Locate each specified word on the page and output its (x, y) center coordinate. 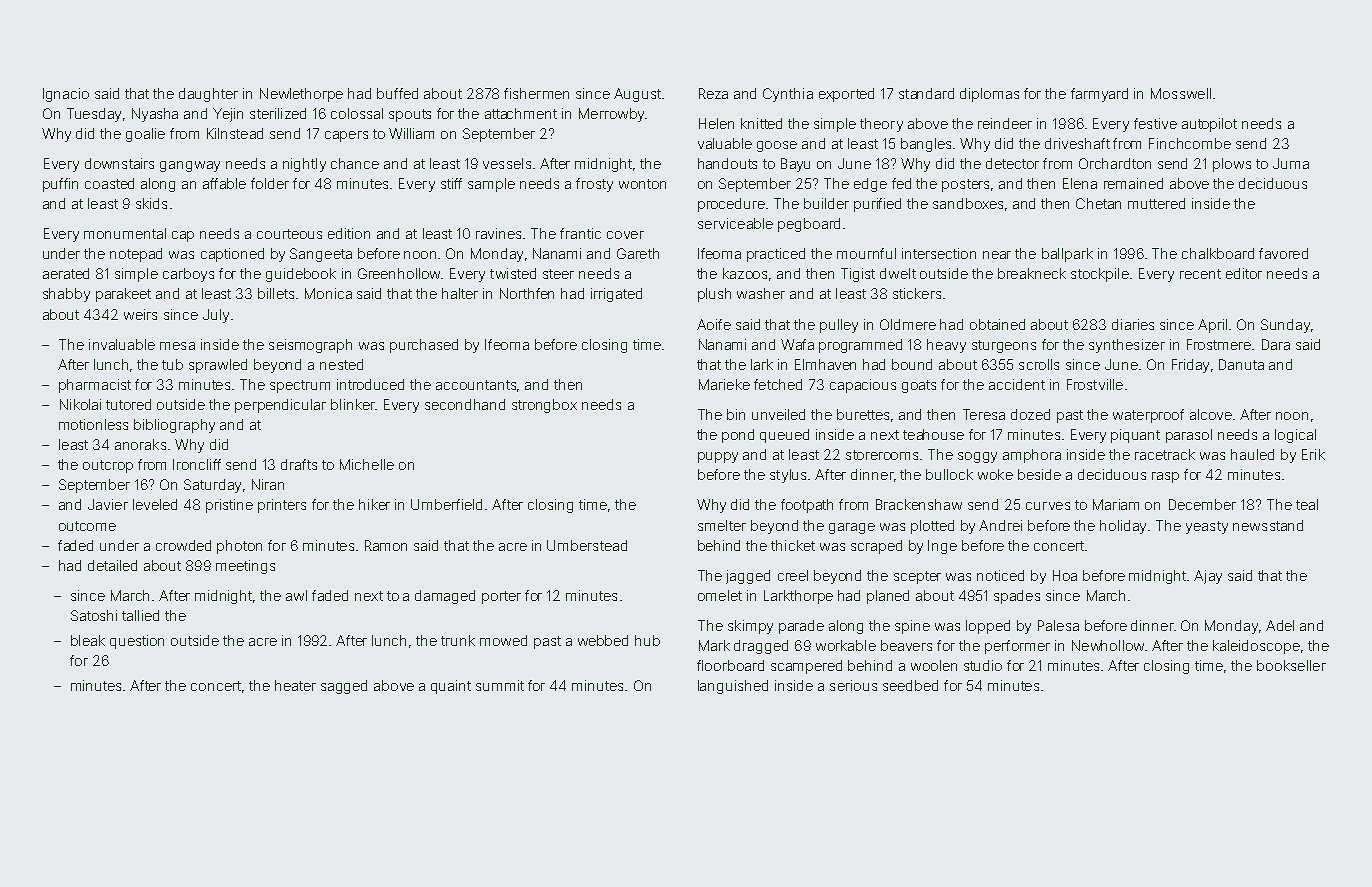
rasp (1165, 477)
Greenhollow (399, 273)
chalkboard (1218, 253)
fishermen (536, 93)
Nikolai (80, 404)
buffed (397, 93)
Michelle (367, 464)
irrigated (616, 295)
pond (738, 436)
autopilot (1209, 125)
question (137, 642)
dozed (1030, 414)
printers (282, 506)
